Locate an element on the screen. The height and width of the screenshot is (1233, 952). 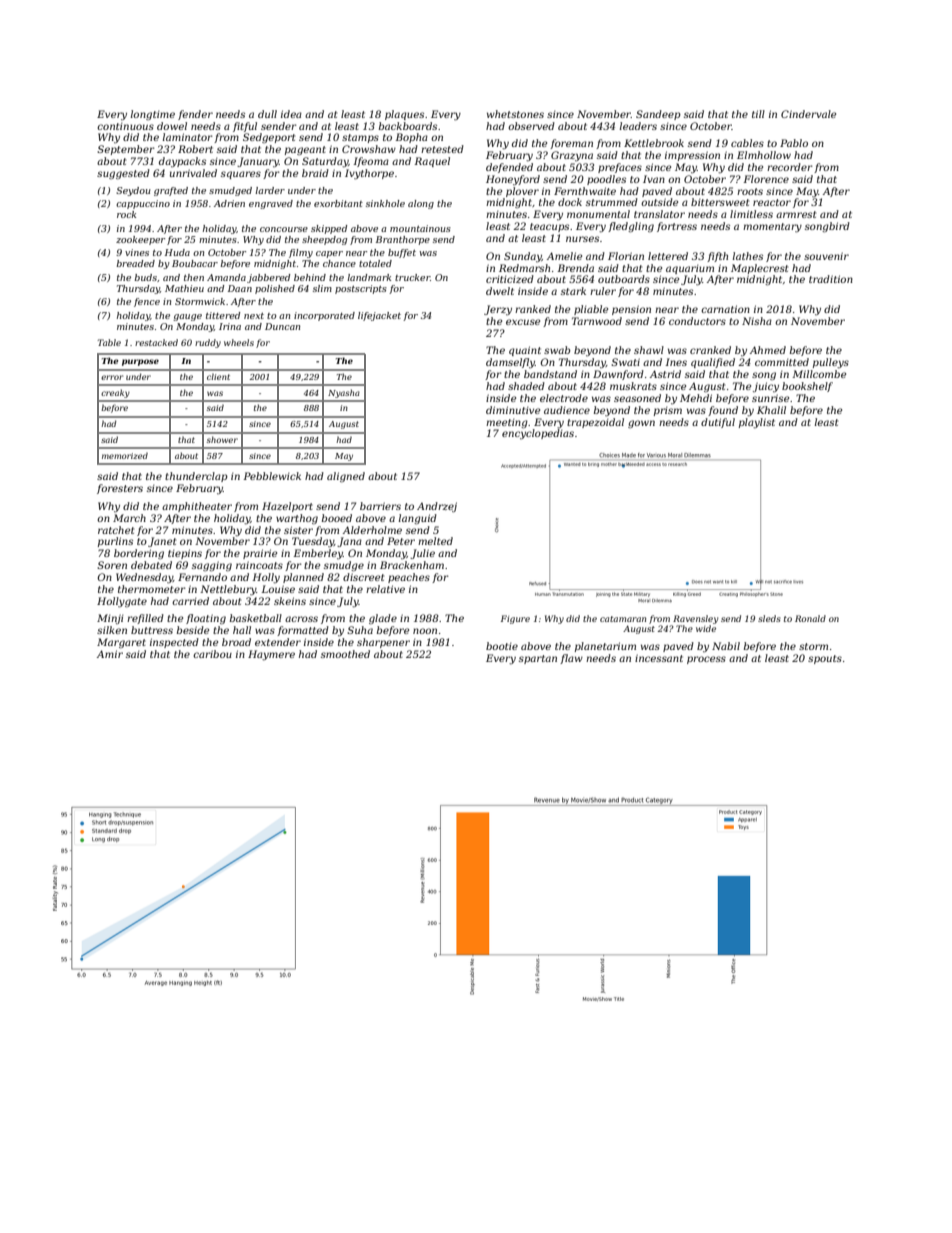
impression is located at coordinates (692, 156).
